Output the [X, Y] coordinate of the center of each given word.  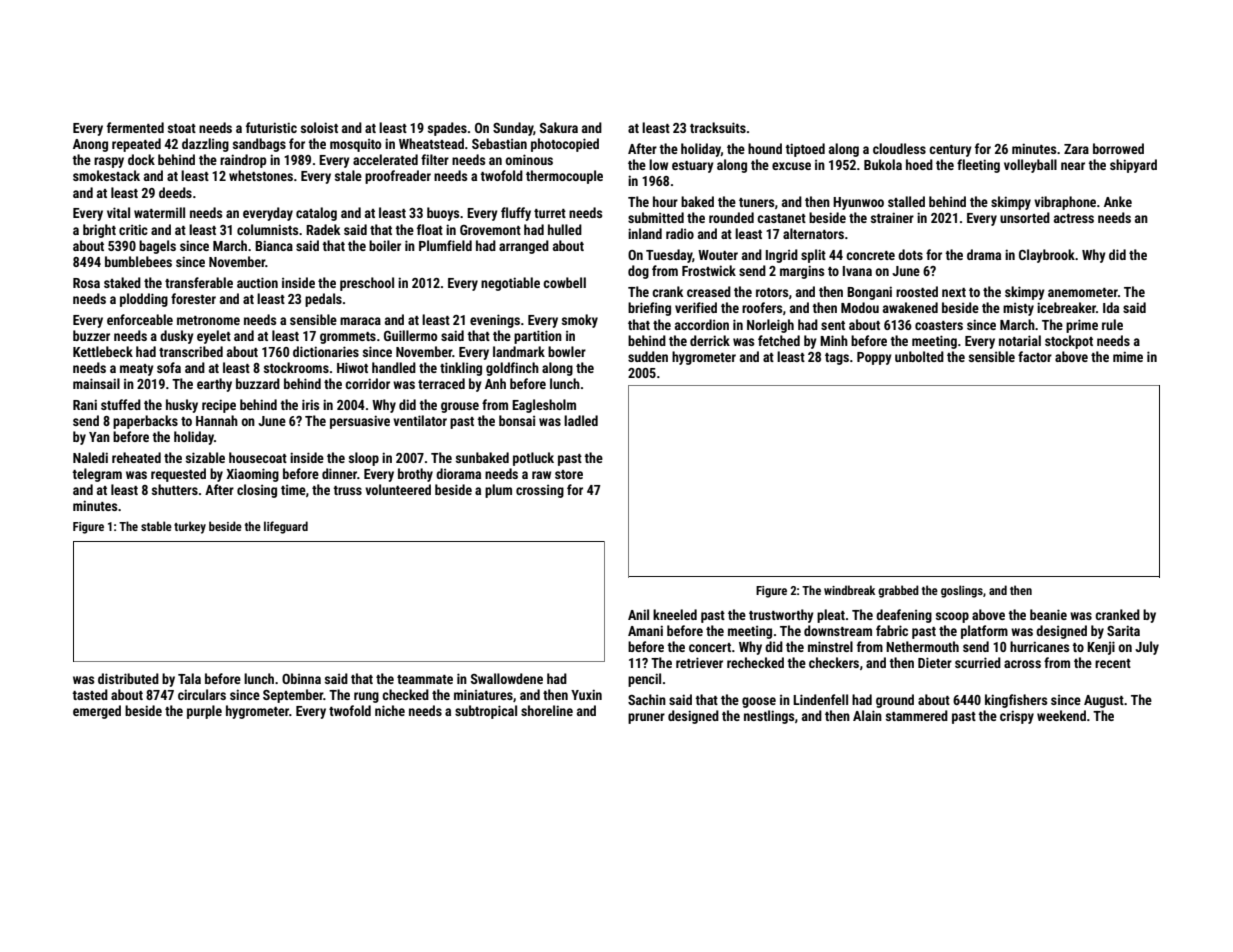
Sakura [559, 127]
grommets [348, 338]
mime [1128, 356]
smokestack [106, 175]
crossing [540, 491]
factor [1035, 356]
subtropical [486, 712]
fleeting [978, 166]
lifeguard [286, 527]
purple [204, 712]
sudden [648, 356]
